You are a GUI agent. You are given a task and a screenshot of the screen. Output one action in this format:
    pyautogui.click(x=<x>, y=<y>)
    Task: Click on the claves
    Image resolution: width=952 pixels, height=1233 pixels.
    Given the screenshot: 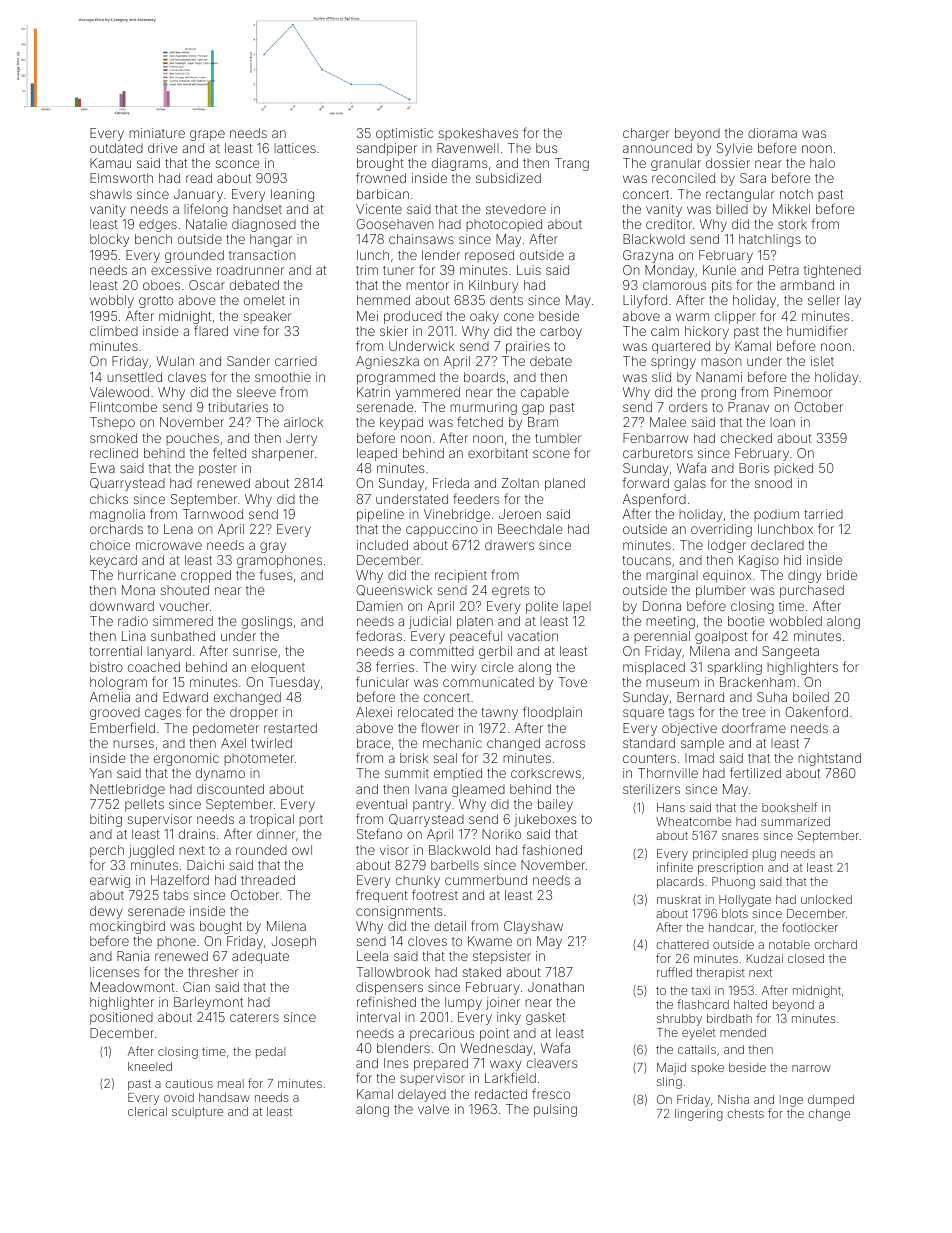 What is the action you would take?
    pyautogui.click(x=187, y=377)
